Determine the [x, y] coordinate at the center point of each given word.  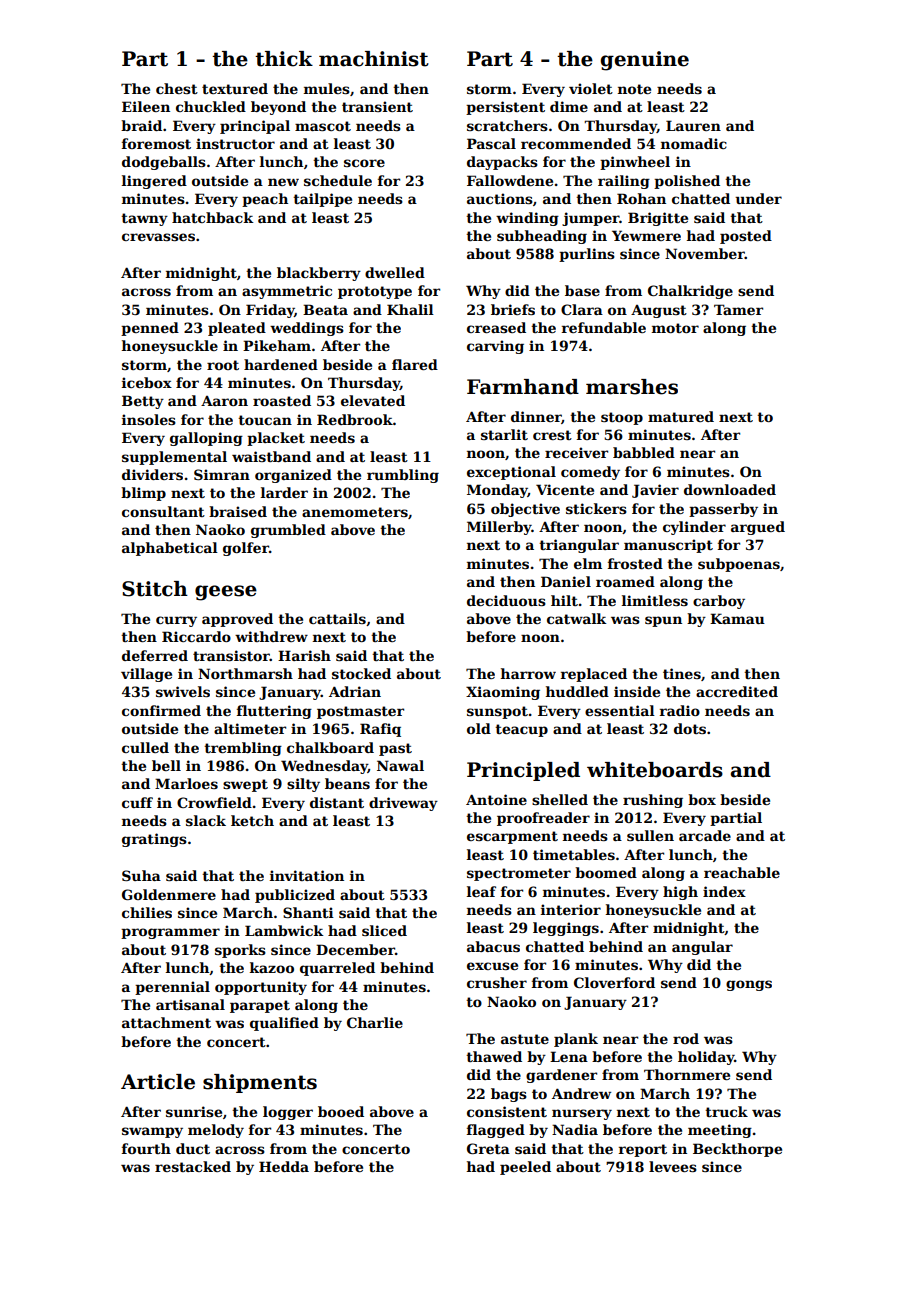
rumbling [403, 476]
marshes [632, 387]
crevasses [158, 237]
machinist [374, 59]
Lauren [693, 125]
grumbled [288, 531]
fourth [146, 1148]
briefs [513, 309]
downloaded [730, 489]
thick [284, 59]
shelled [560, 799]
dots [690, 728]
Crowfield [214, 802]
